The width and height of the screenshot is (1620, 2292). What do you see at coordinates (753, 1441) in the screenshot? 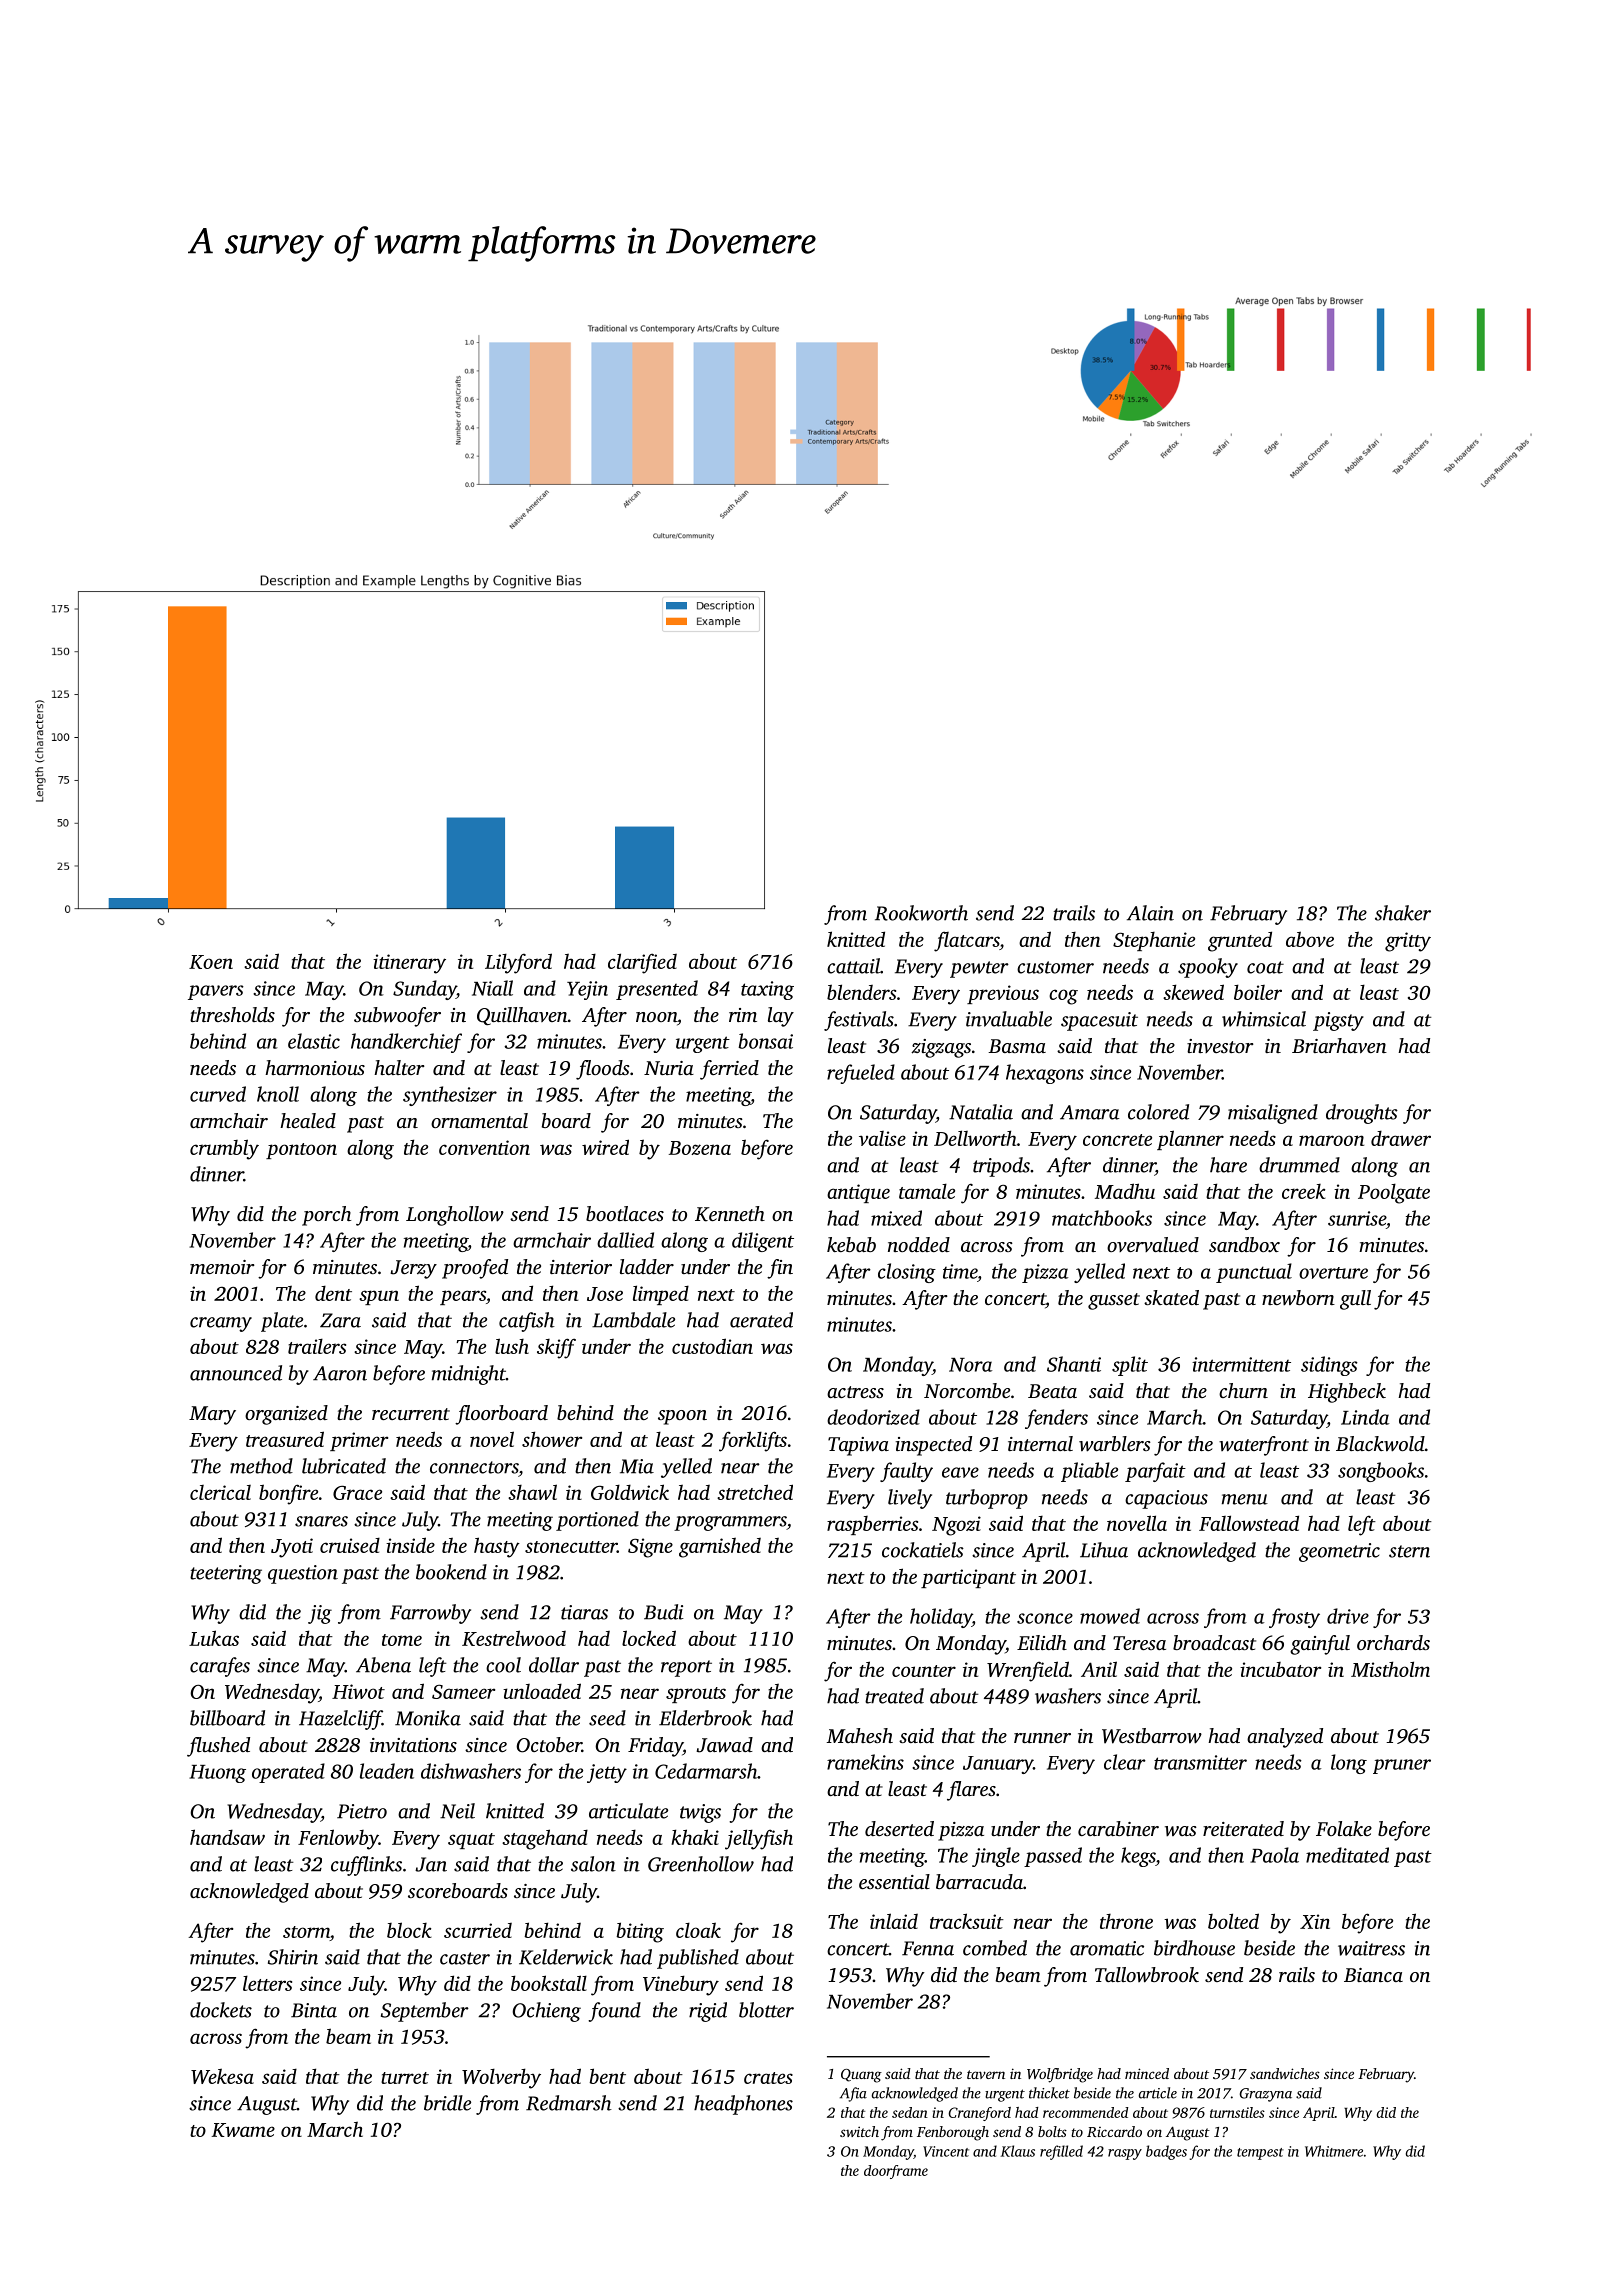
I see `forklifts` at bounding box center [753, 1441].
